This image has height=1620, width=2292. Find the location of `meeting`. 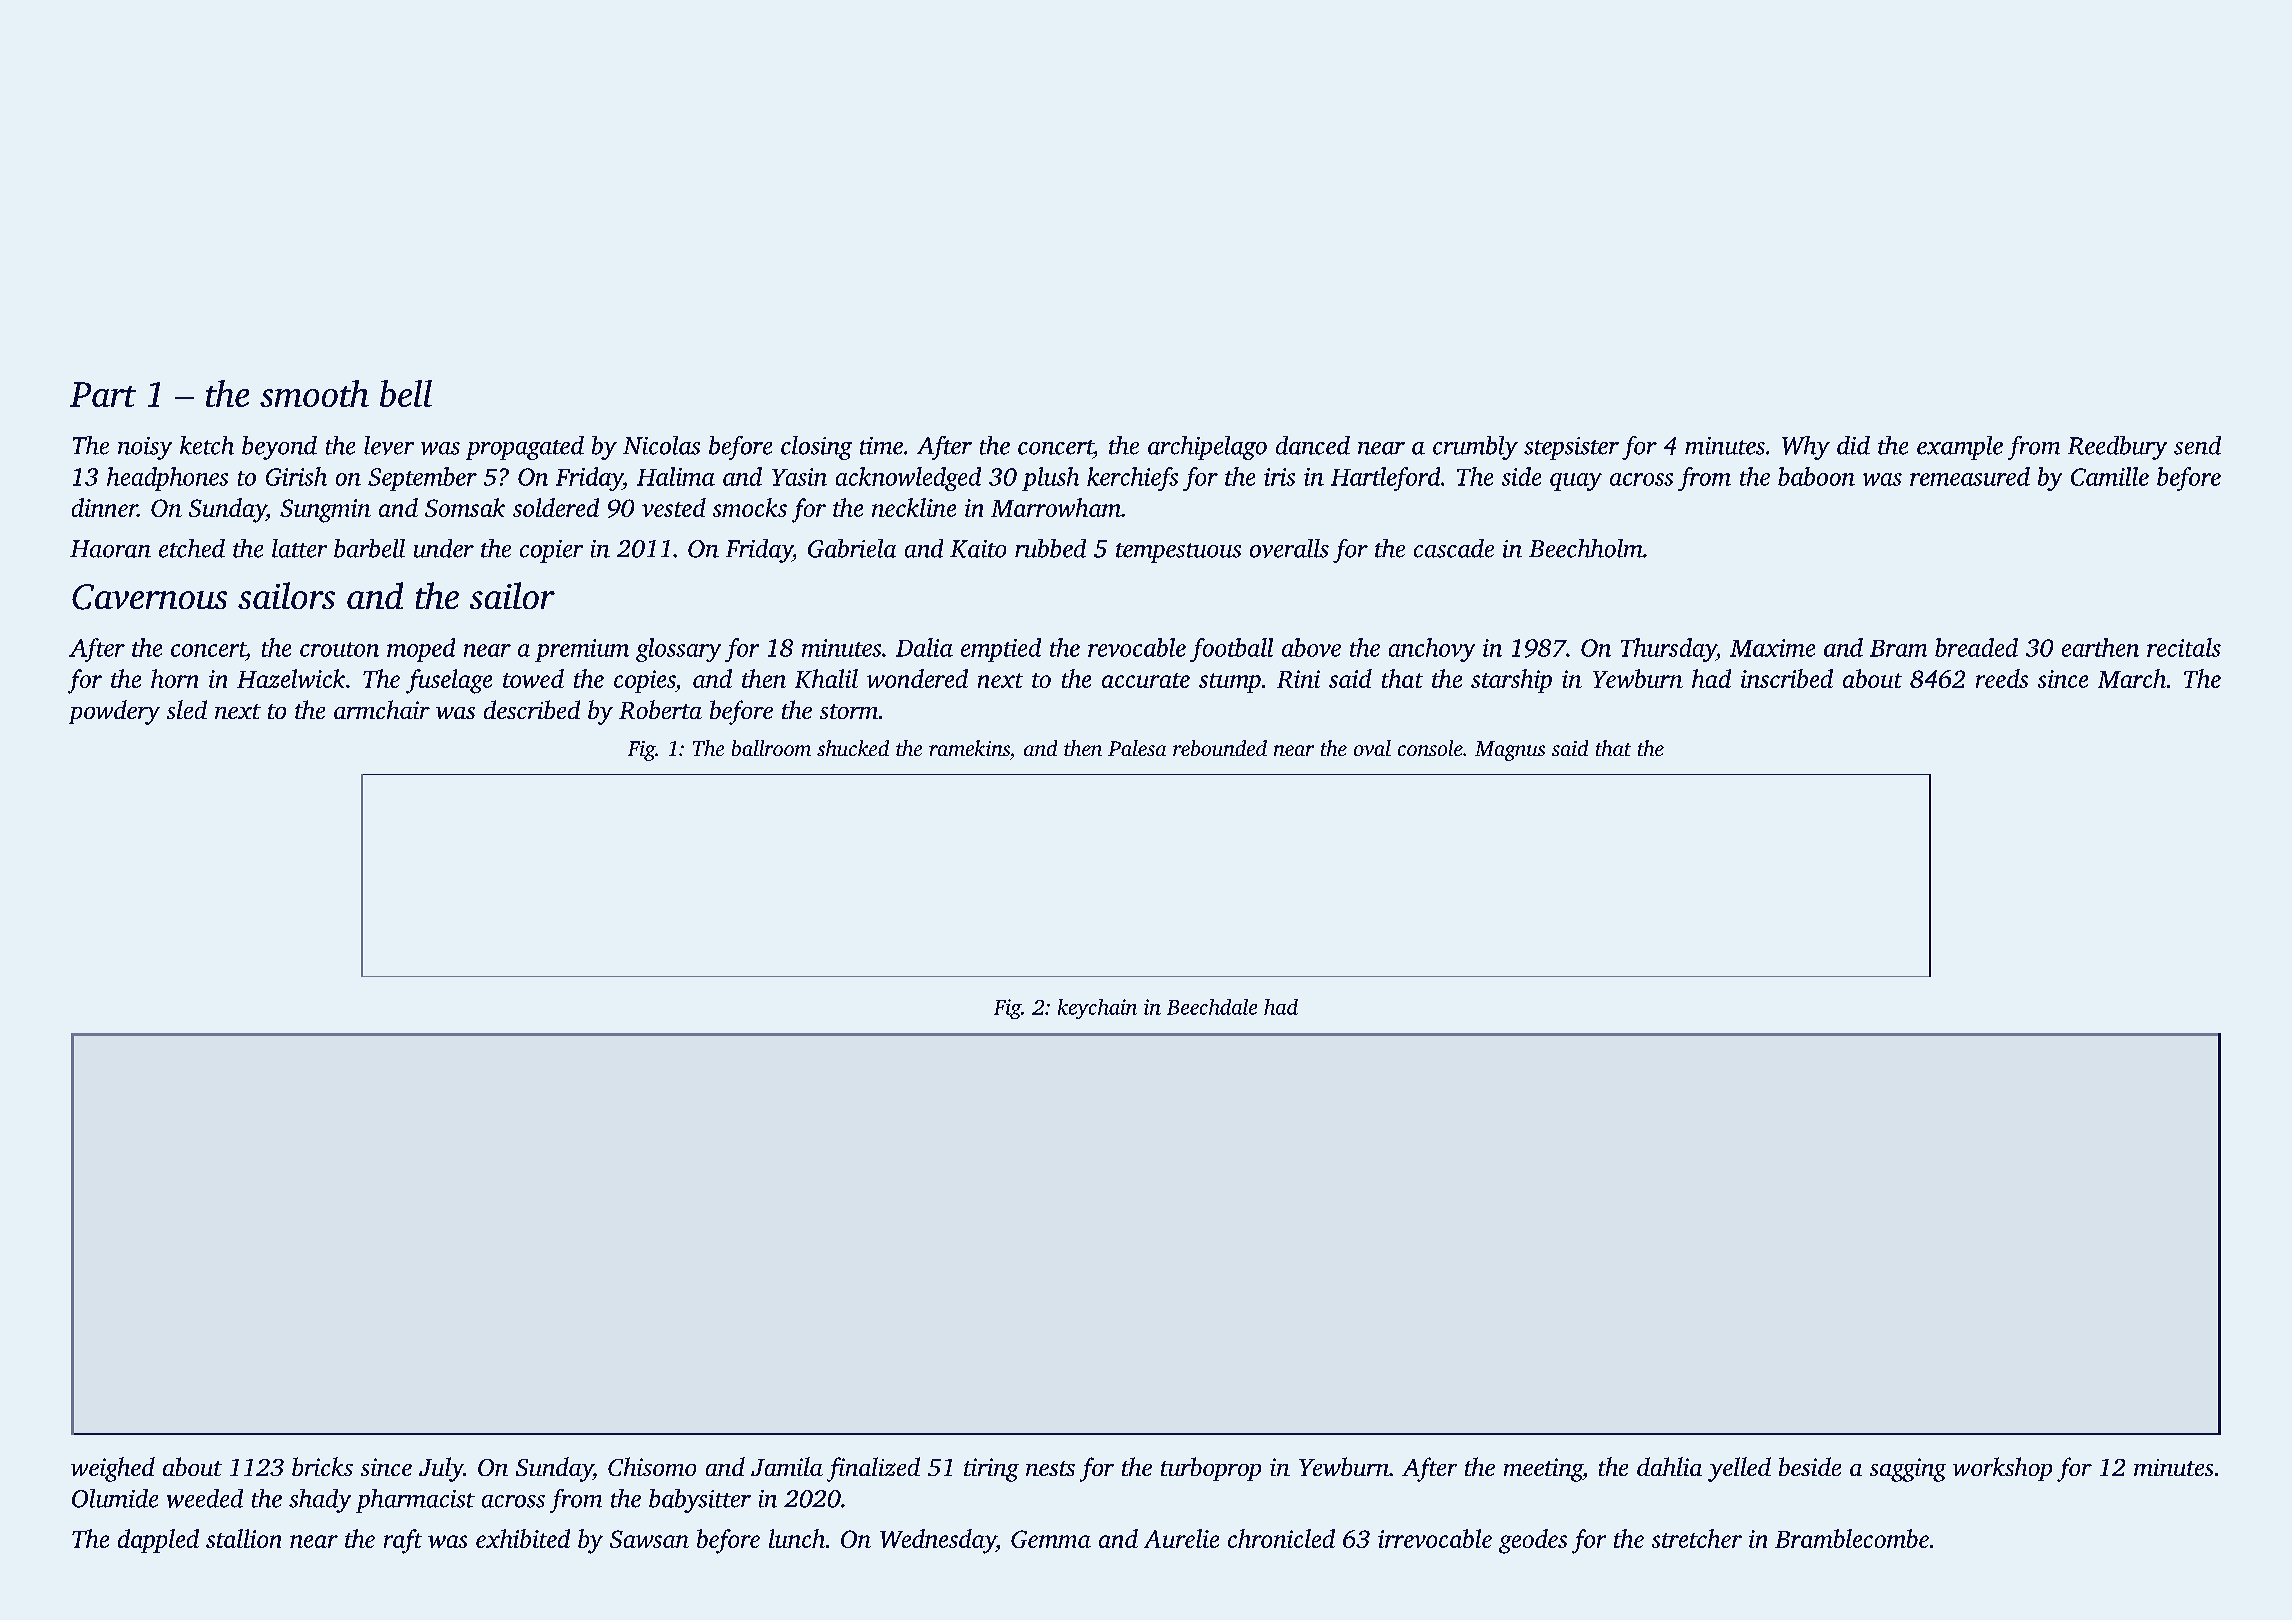

meeting is located at coordinates (1543, 1470).
